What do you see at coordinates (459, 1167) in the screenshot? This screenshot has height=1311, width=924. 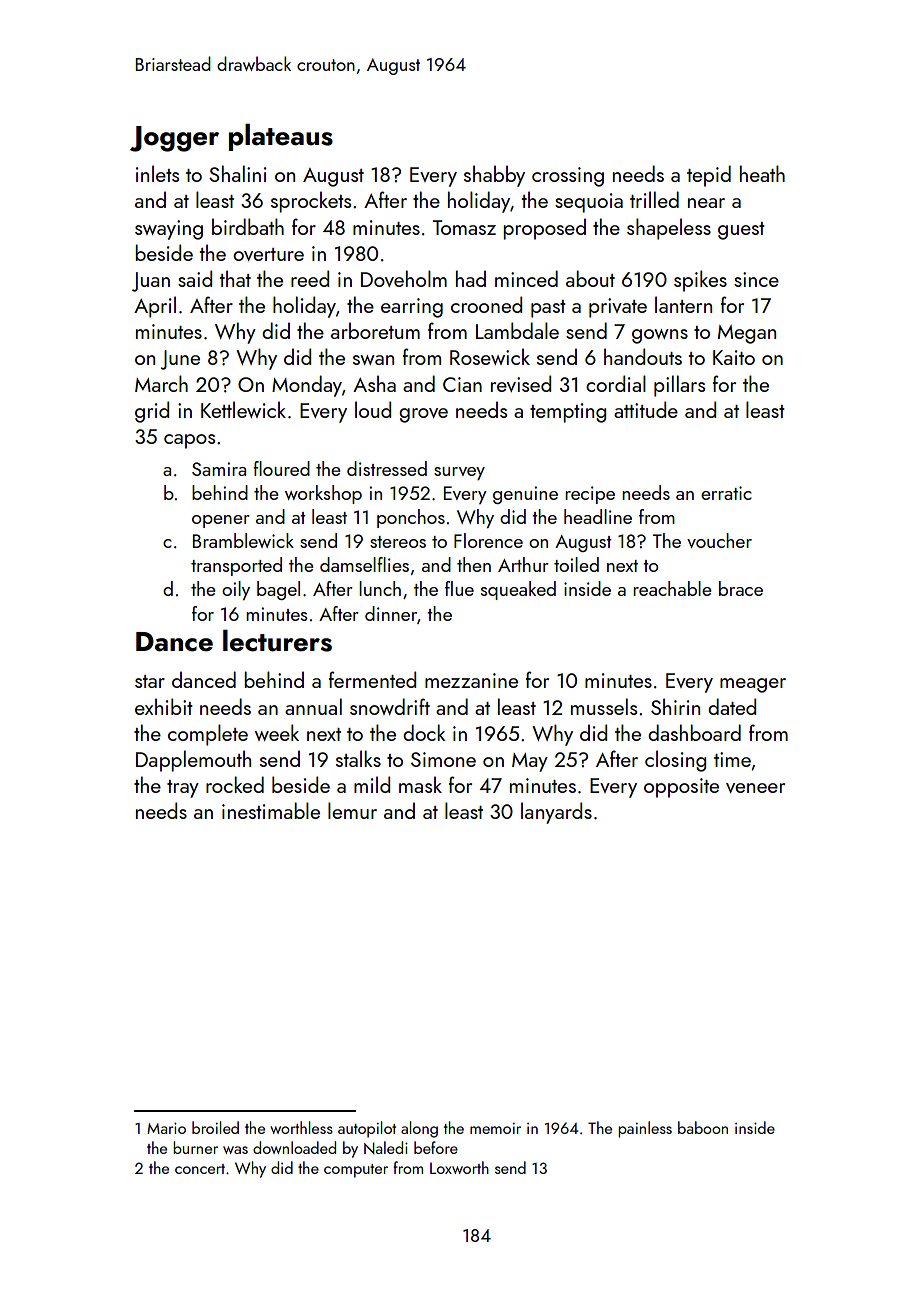 I see `Loxworth` at bounding box center [459, 1167].
